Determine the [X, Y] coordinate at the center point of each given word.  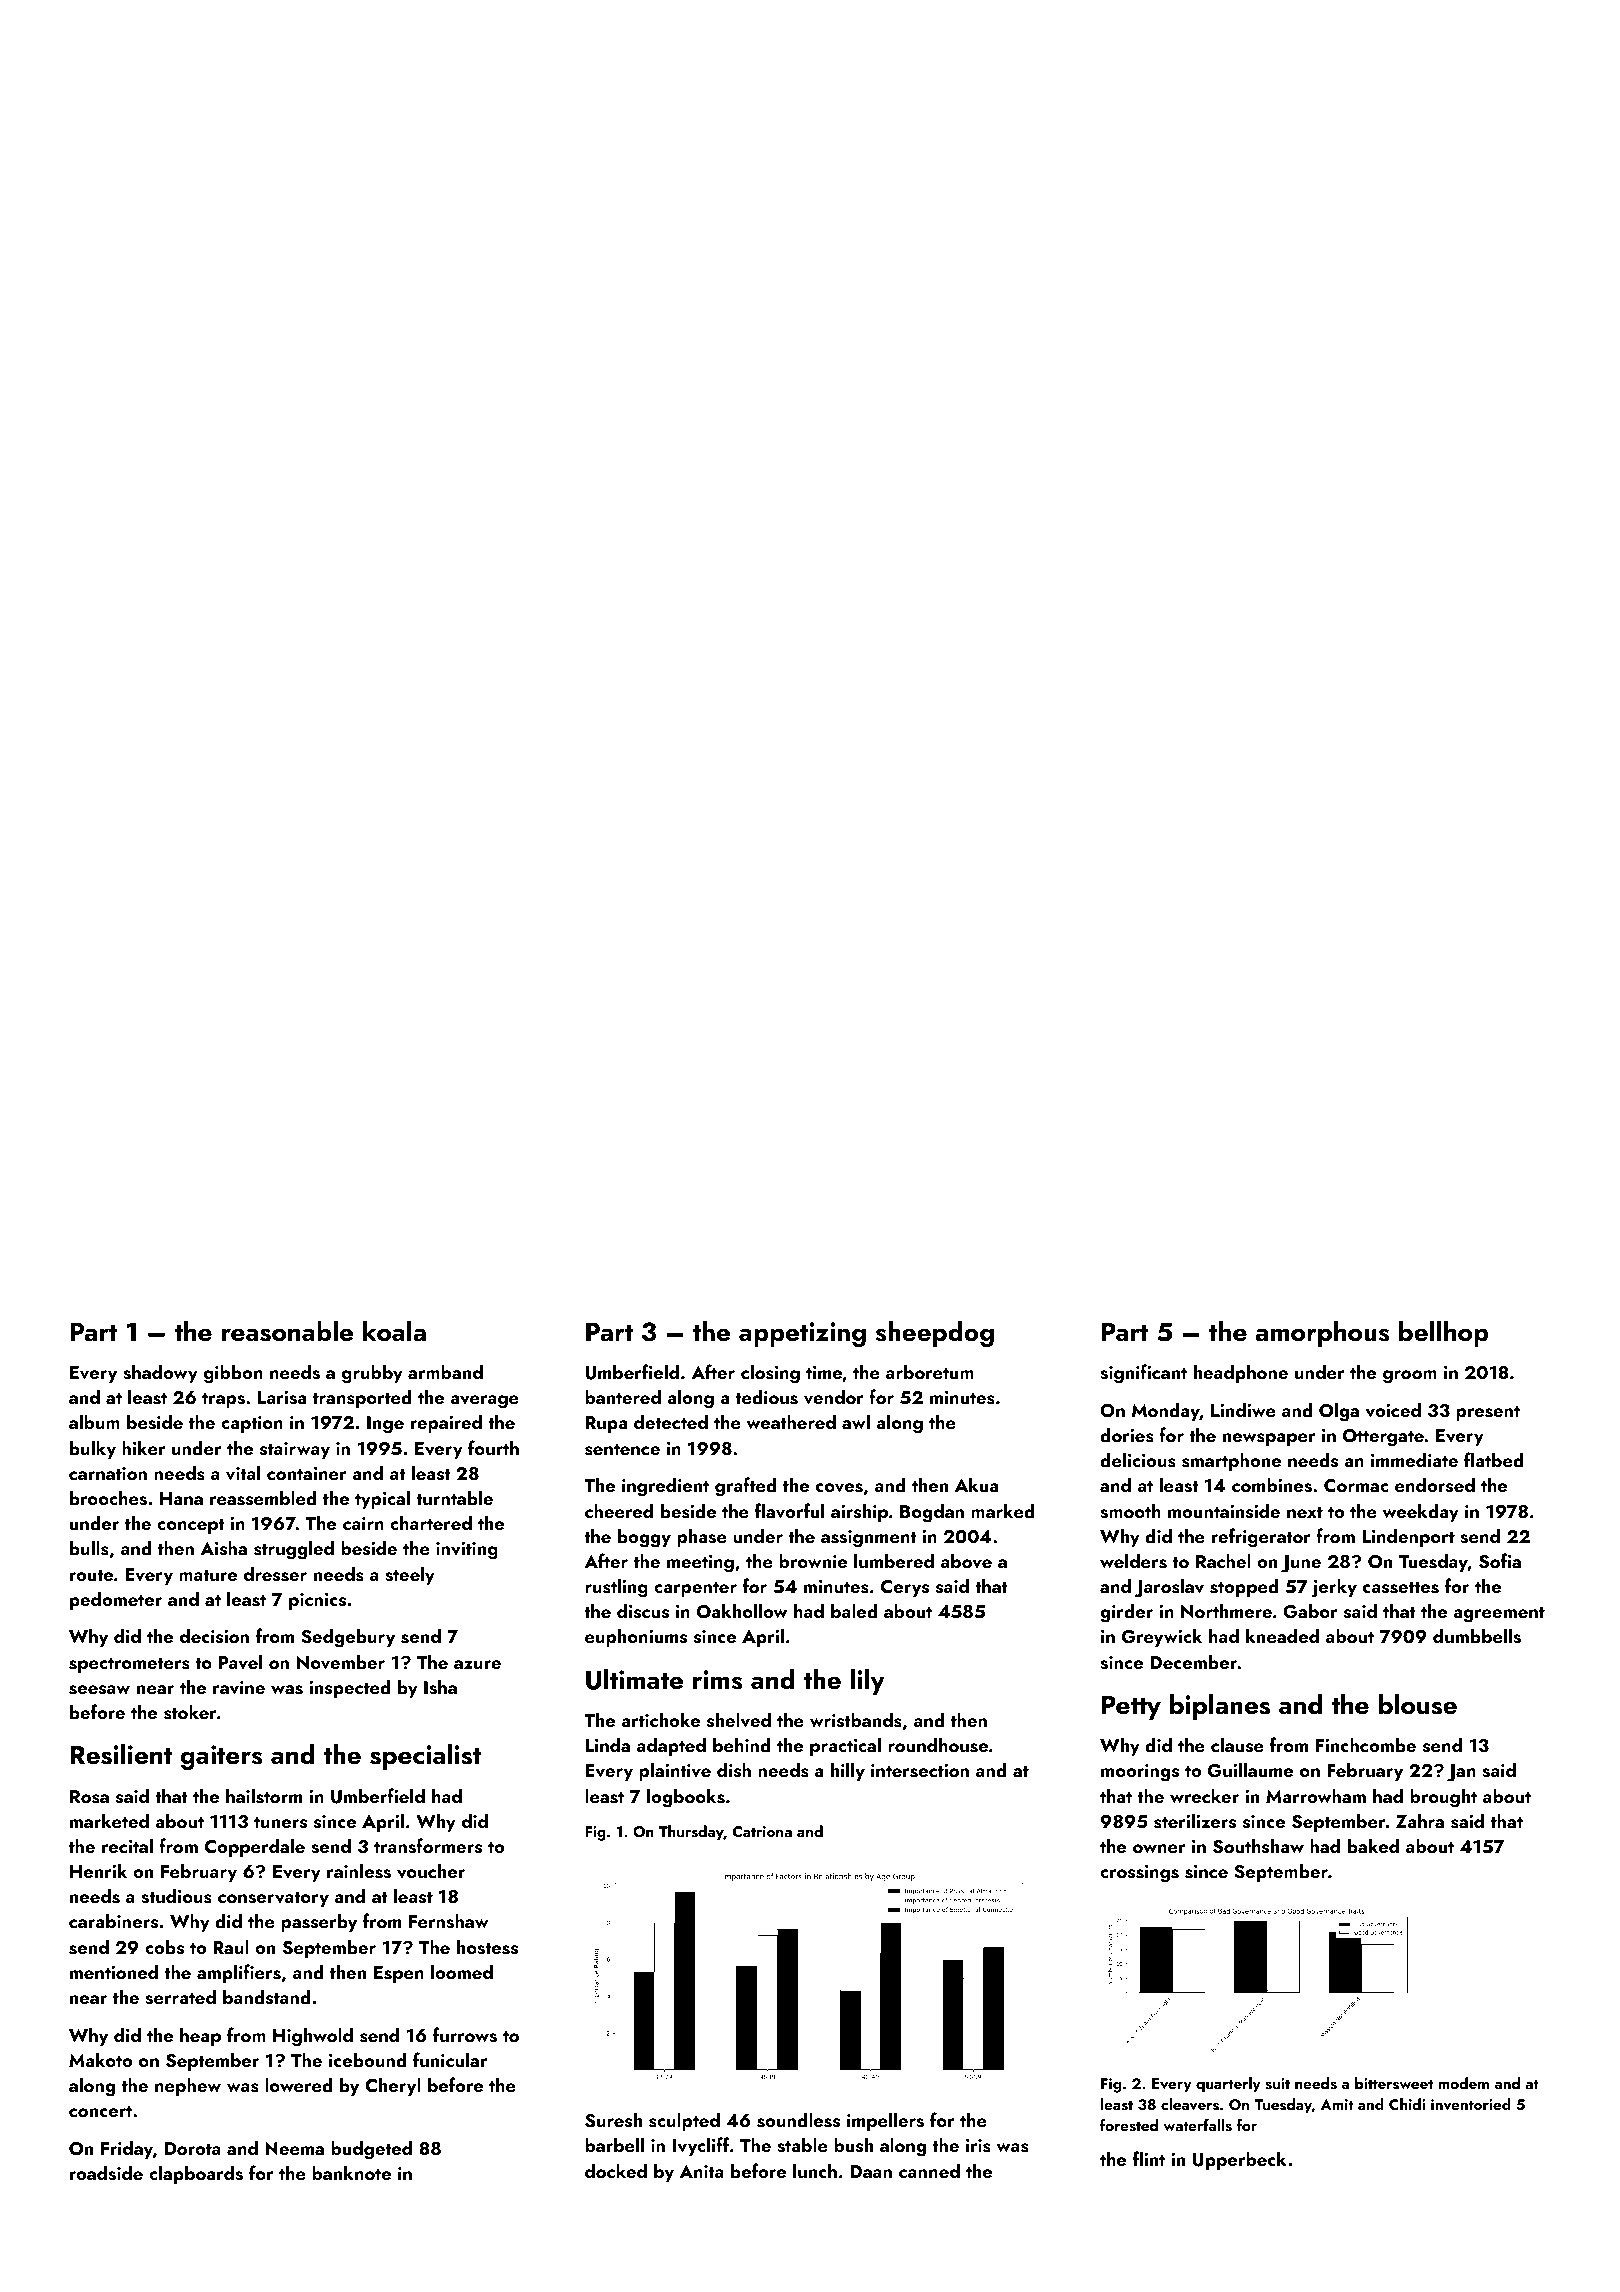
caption [252, 1424]
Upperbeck [1240, 2160]
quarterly [1228, 2085]
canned [929, 2170]
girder [1126, 1613]
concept [191, 1526]
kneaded [1282, 1635]
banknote [351, 2172]
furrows [465, 2035]
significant [1143, 1374]
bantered [623, 1396]
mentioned [114, 1971]
